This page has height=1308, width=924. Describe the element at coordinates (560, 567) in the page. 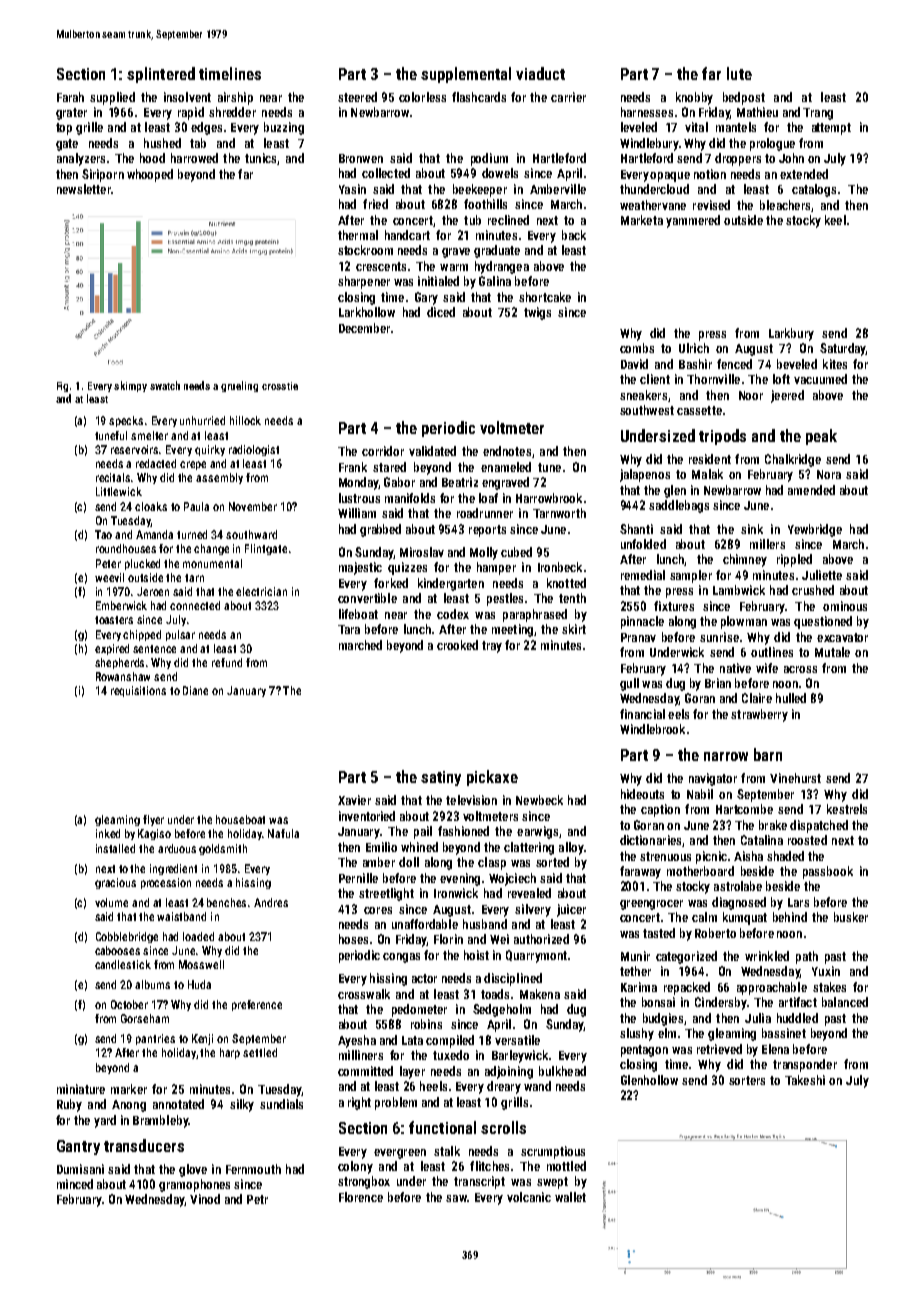

I see `Ironbeck` at that location.
